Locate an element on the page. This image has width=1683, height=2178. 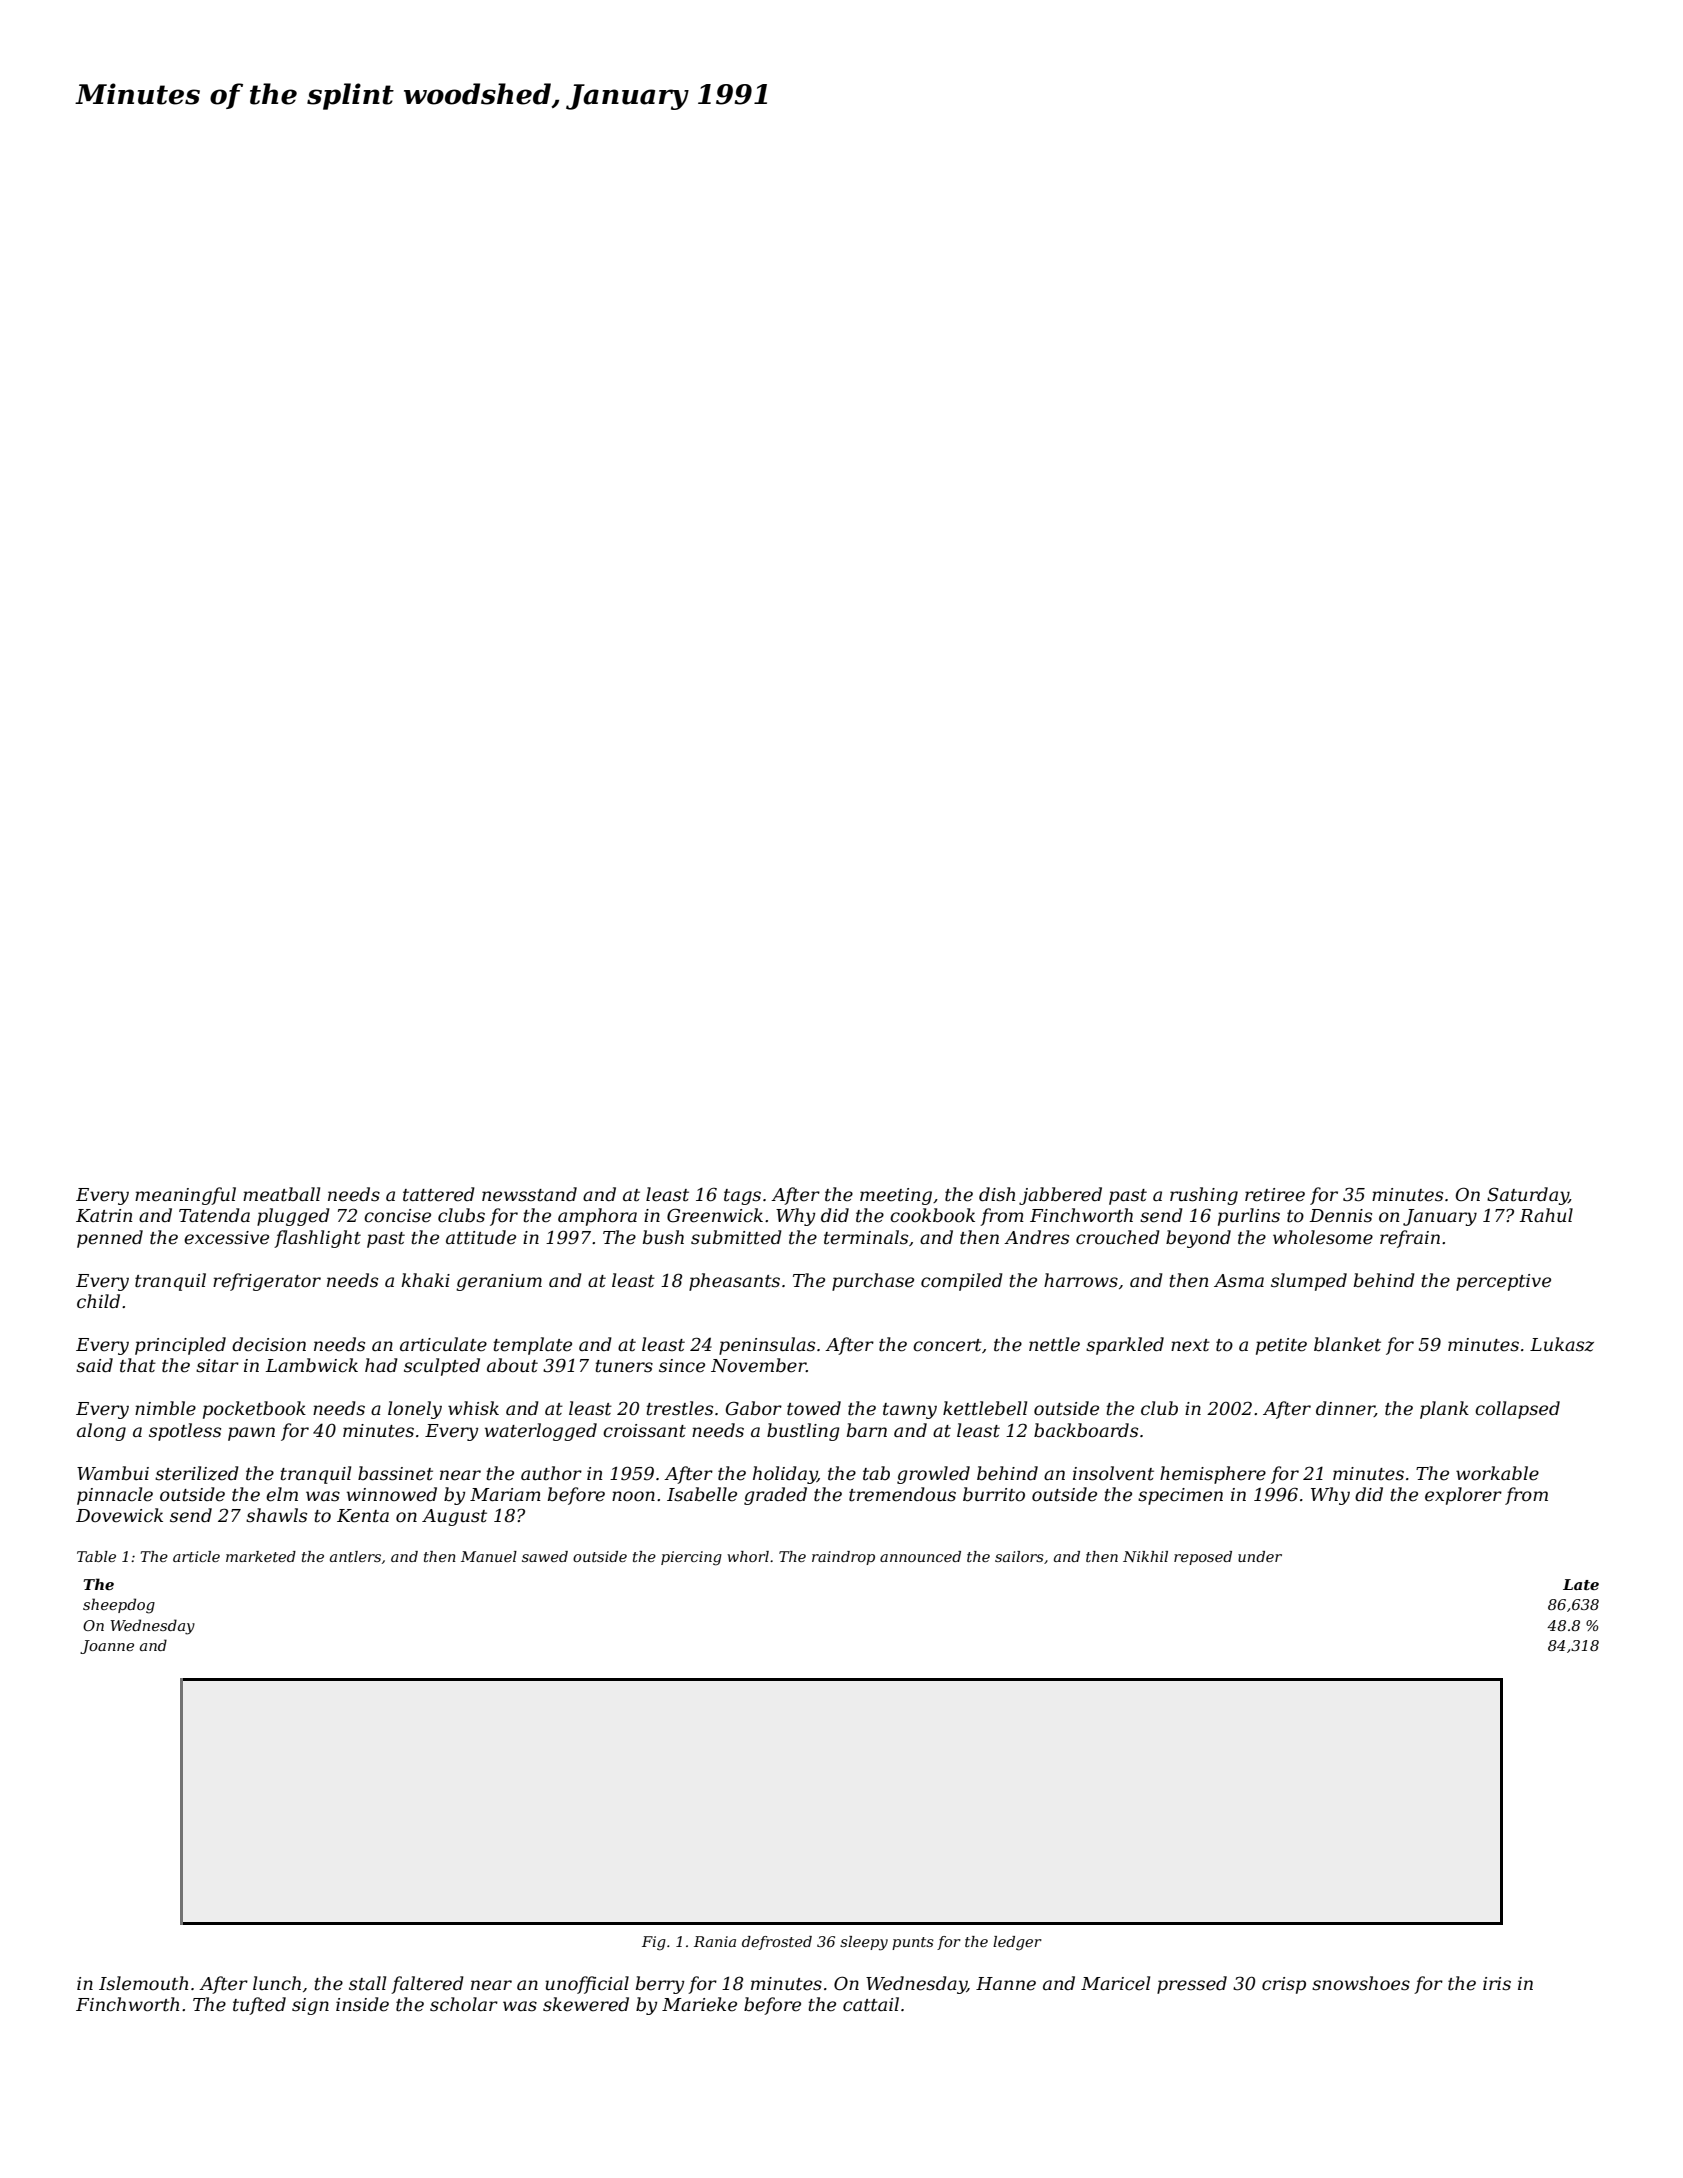
sheepdog is located at coordinates (119, 1606).
